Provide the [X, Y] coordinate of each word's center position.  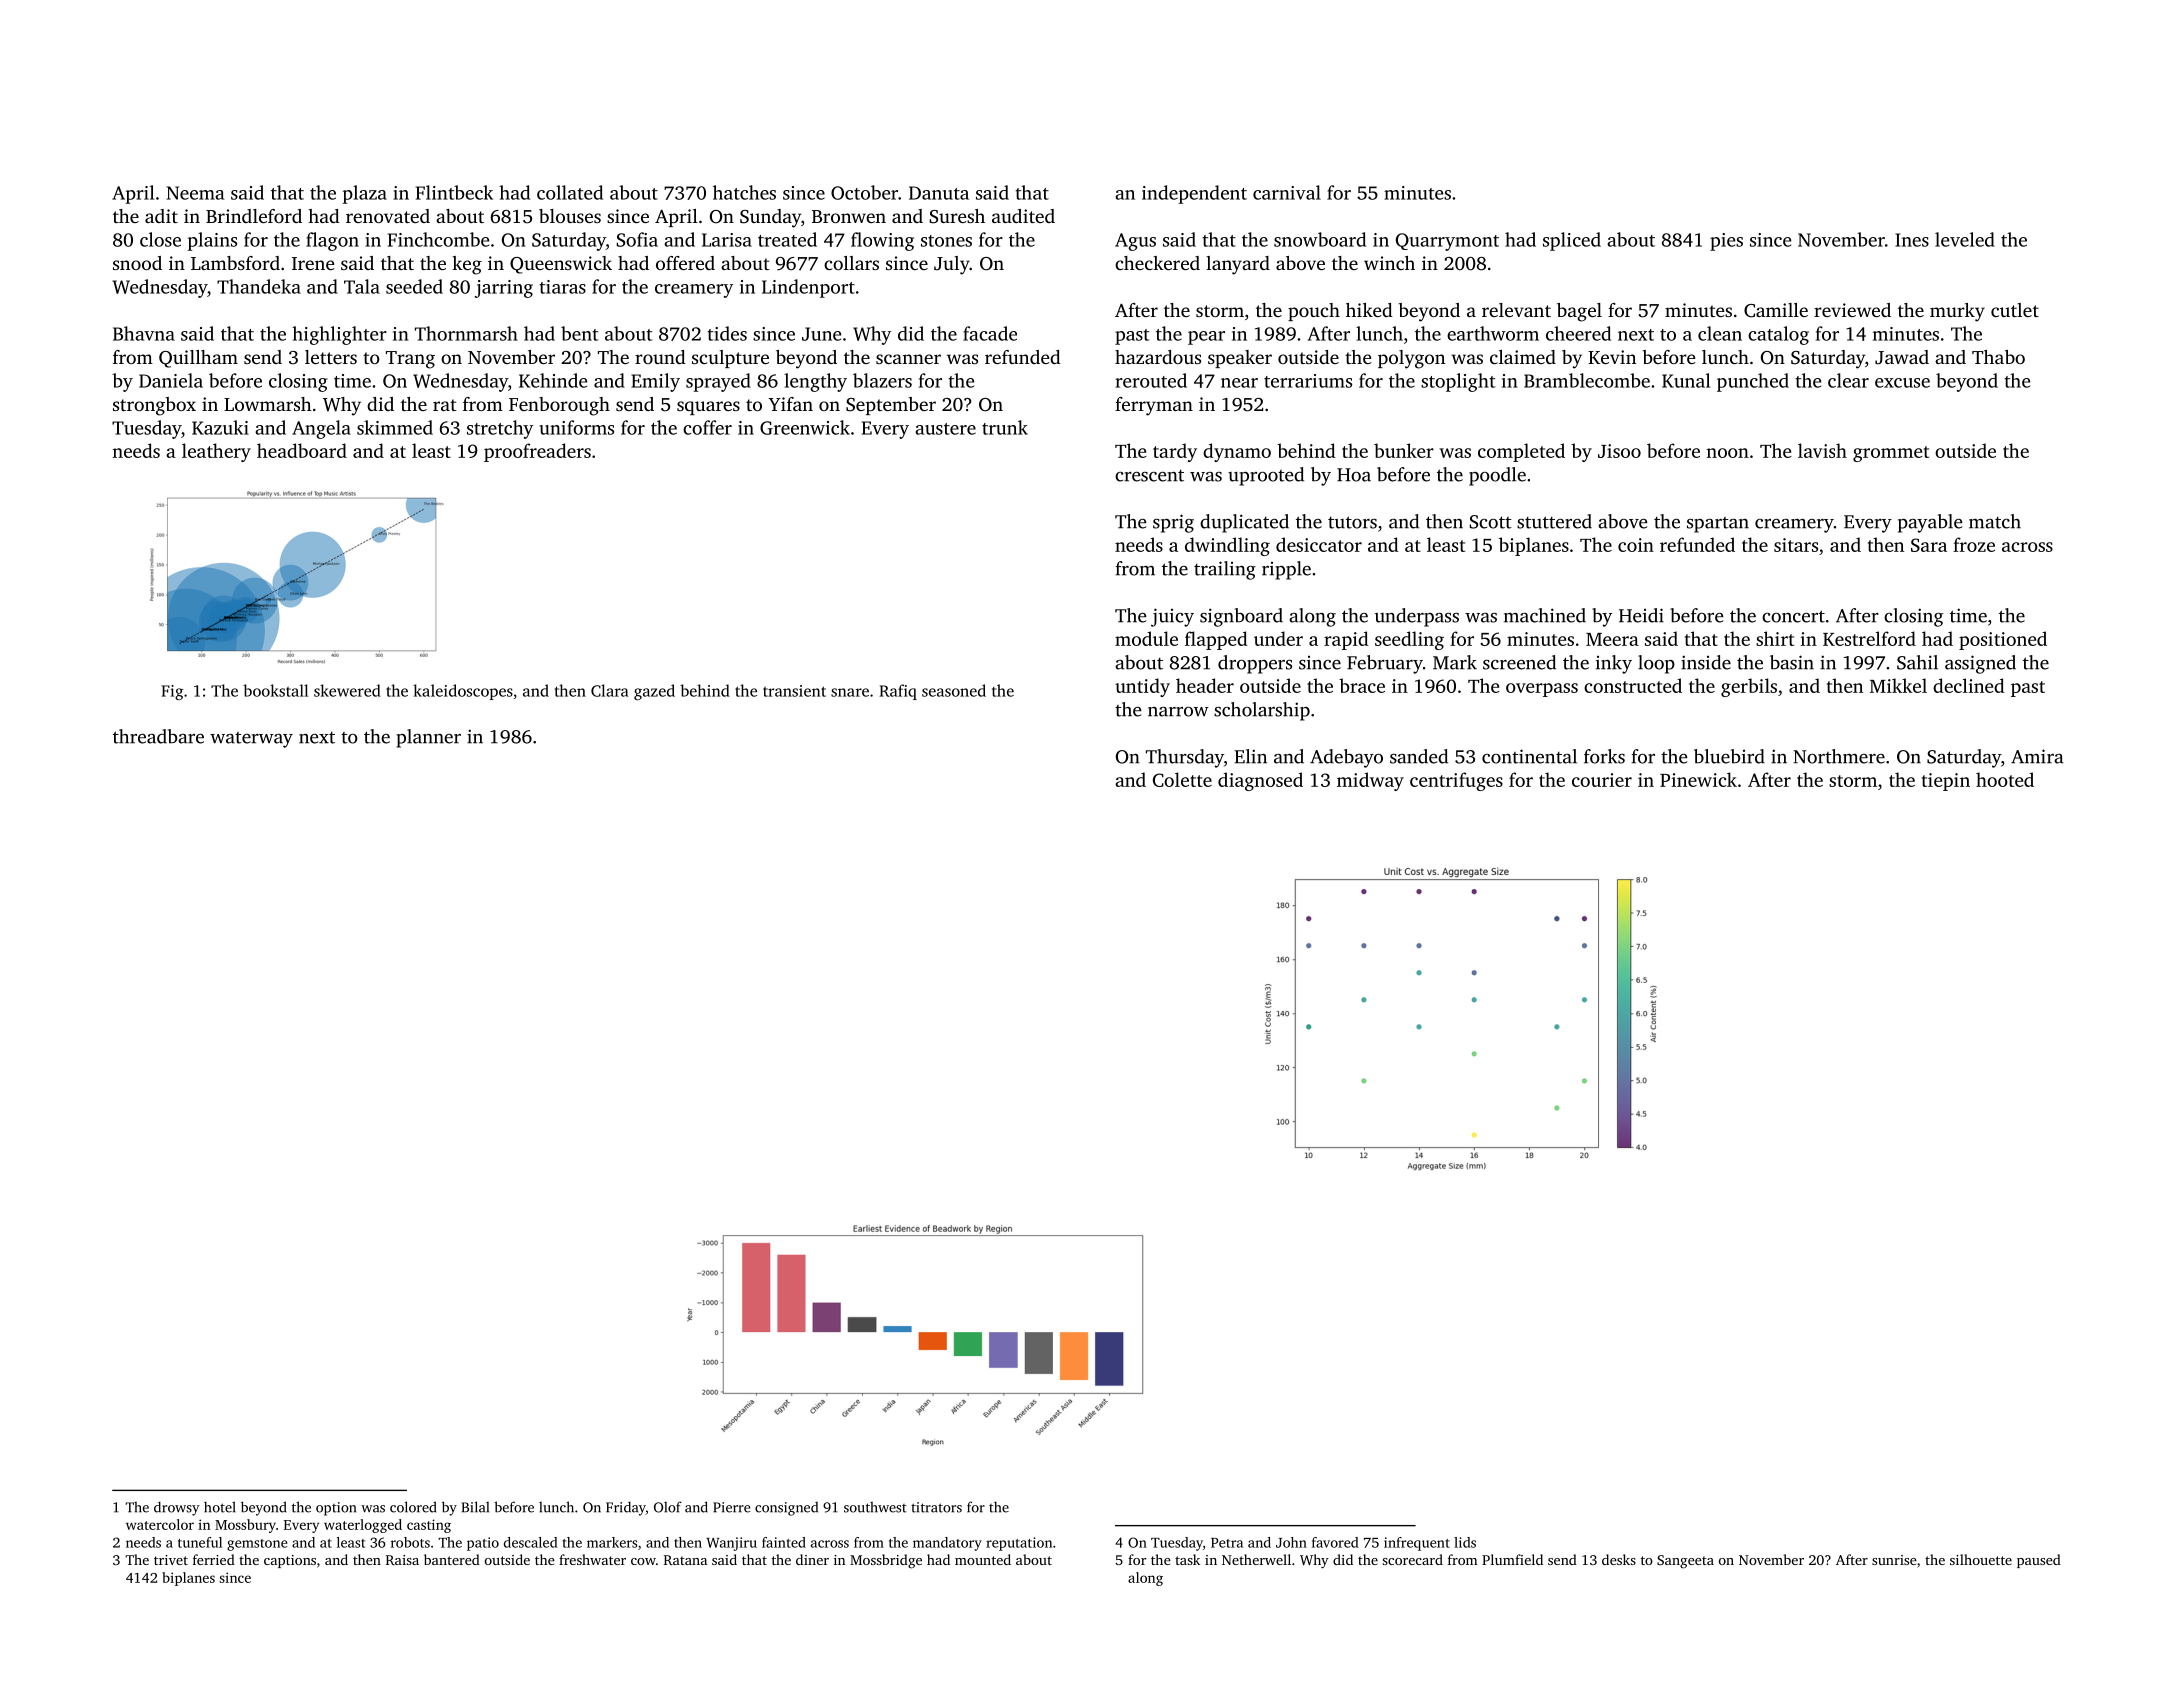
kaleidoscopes [463, 692]
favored [1335, 1542]
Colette [1182, 779]
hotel [220, 1507]
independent [1194, 194]
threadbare [158, 736]
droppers [1255, 664]
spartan [1718, 525]
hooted [2005, 779]
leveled [1965, 239]
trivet [171, 1560]
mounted [983, 1559]
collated [570, 192]
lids [1465, 1542]
